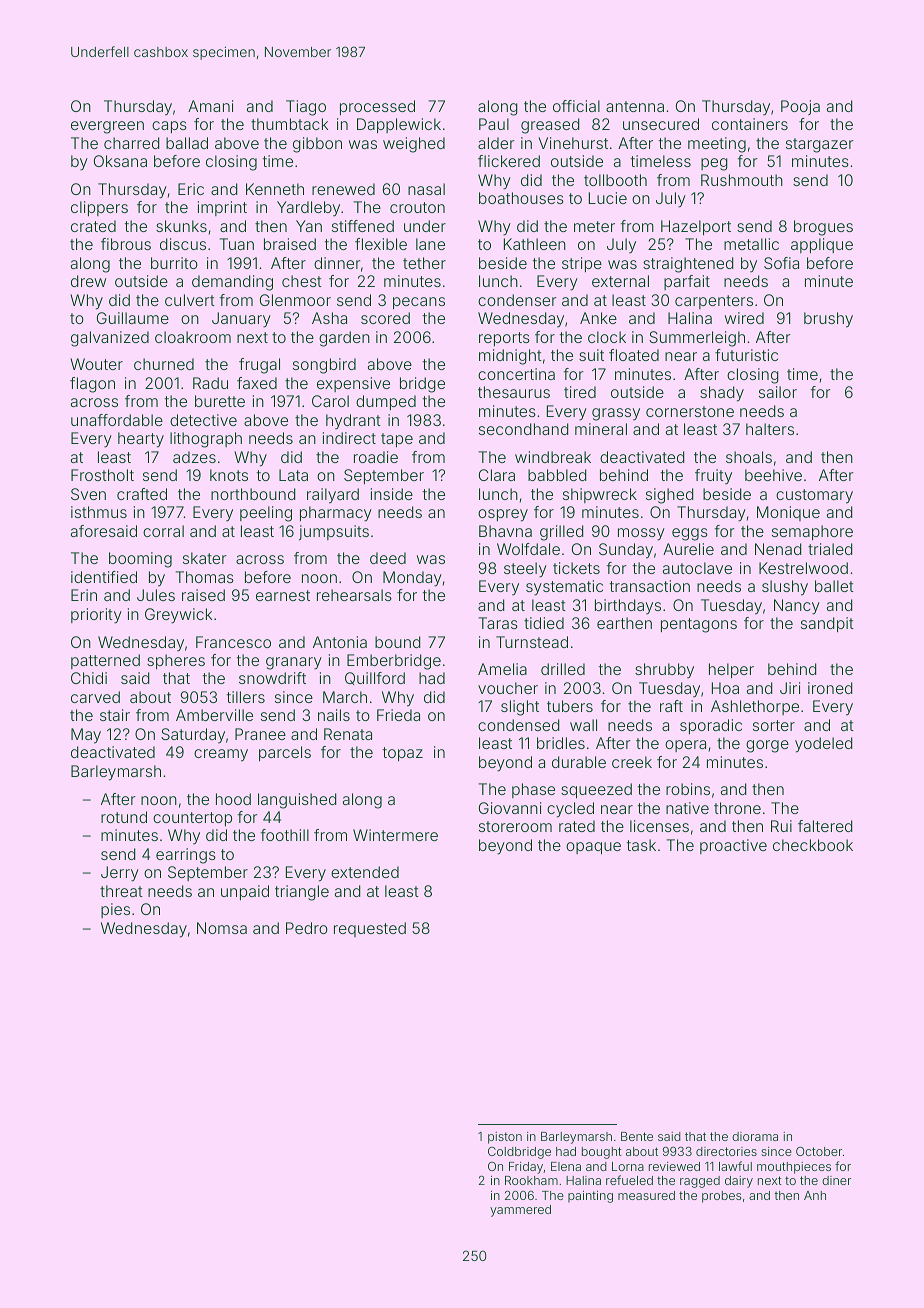  What do you see at coordinates (742, 180) in the document?
I see `Rushmouth` at bounding box center [742, 180].
